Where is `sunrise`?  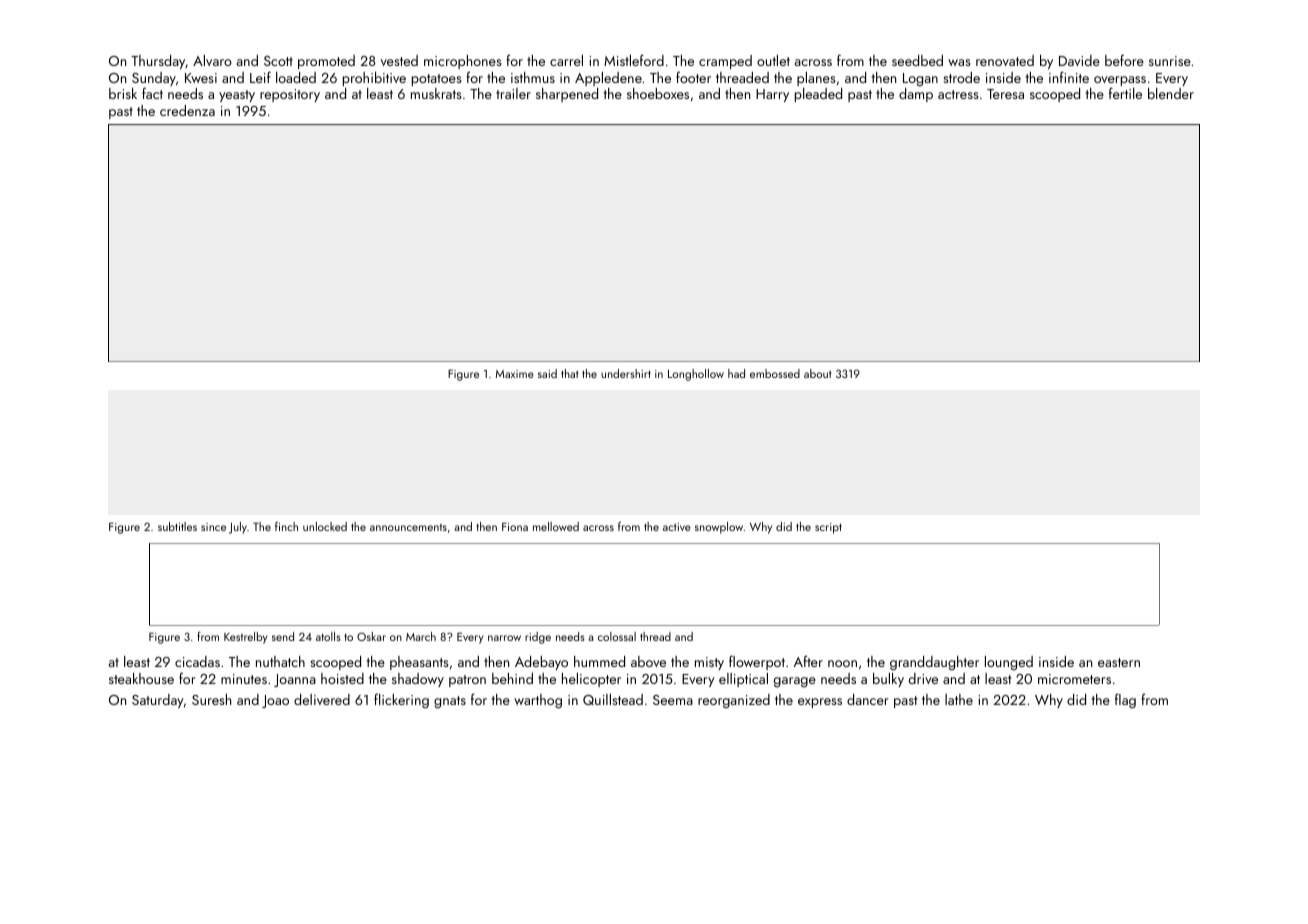 sunrise is located at coordinates (1170, 61).
